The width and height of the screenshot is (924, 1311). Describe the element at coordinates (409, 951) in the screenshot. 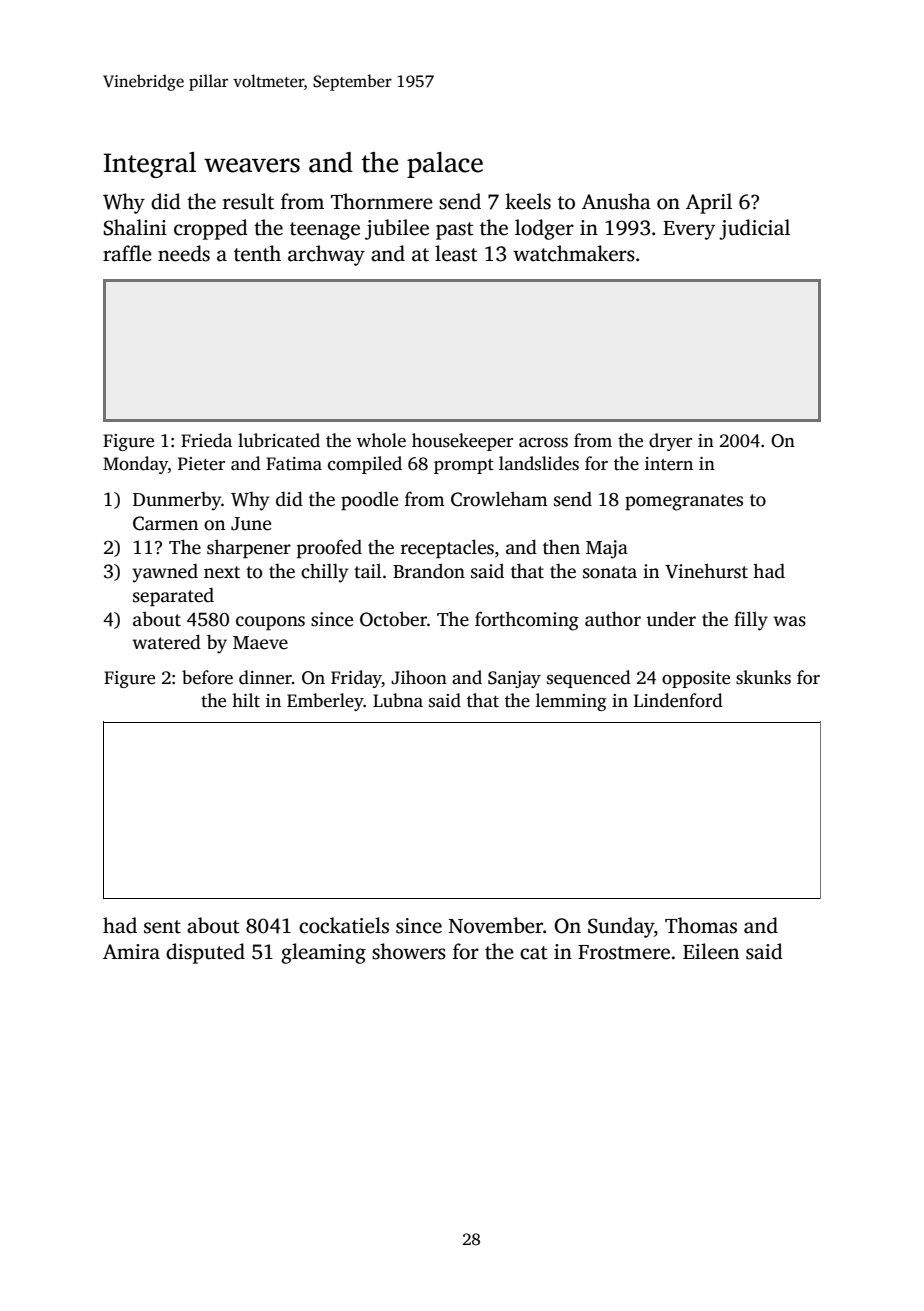

I see `showers` at that location.
